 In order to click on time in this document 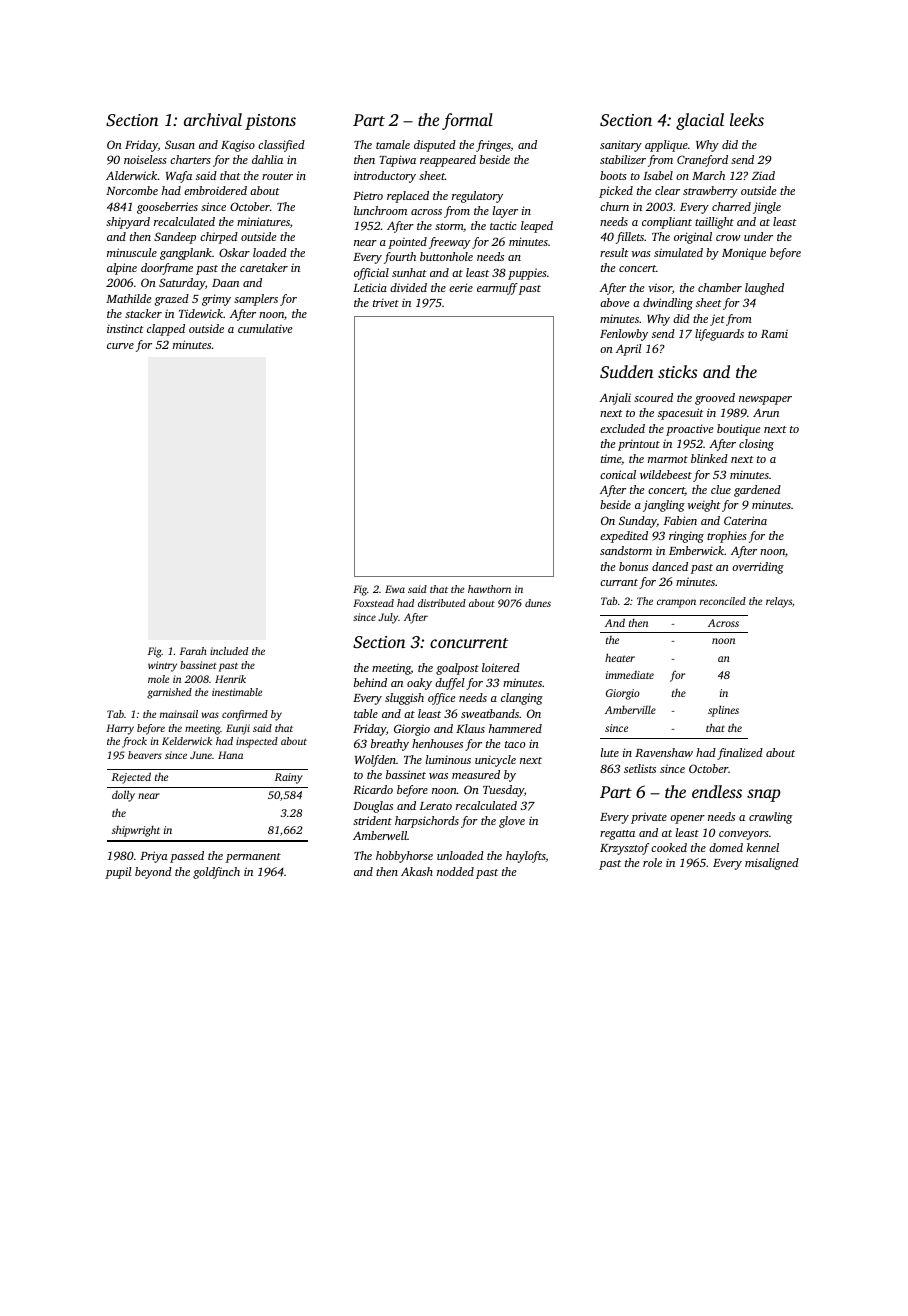, I will do `click(611, 458)`.
